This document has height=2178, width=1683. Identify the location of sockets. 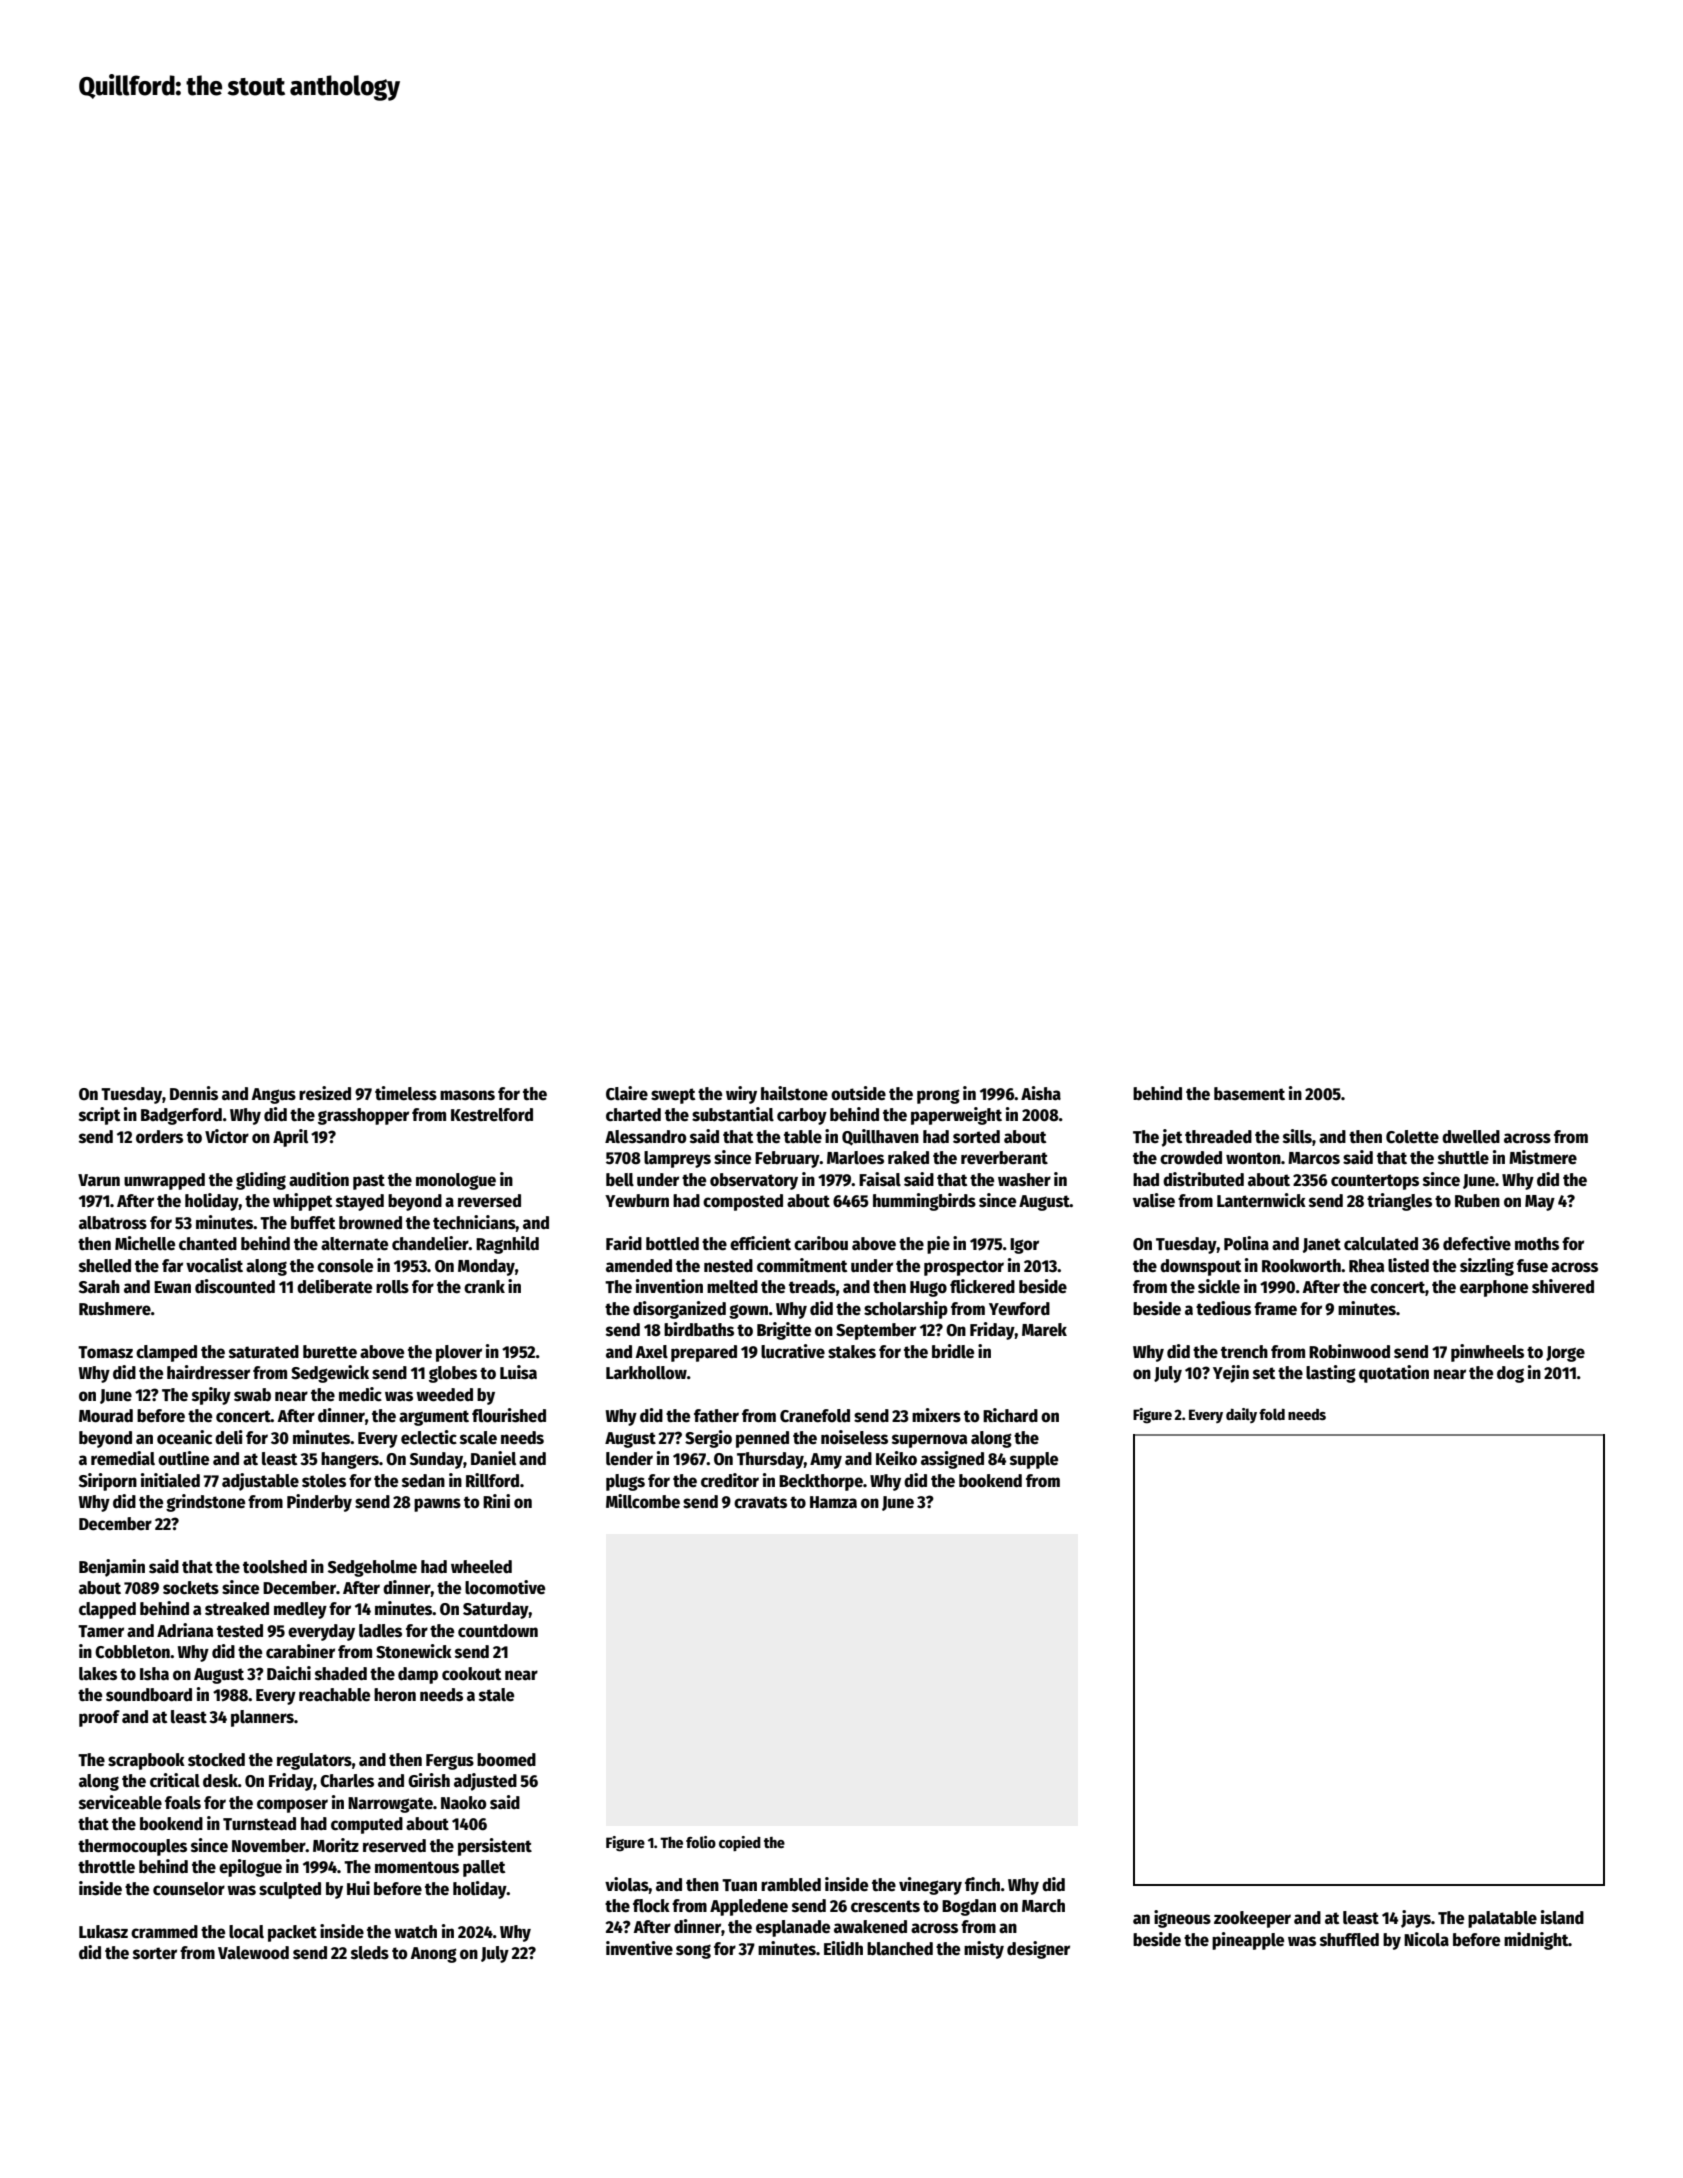
(191, 1588).
